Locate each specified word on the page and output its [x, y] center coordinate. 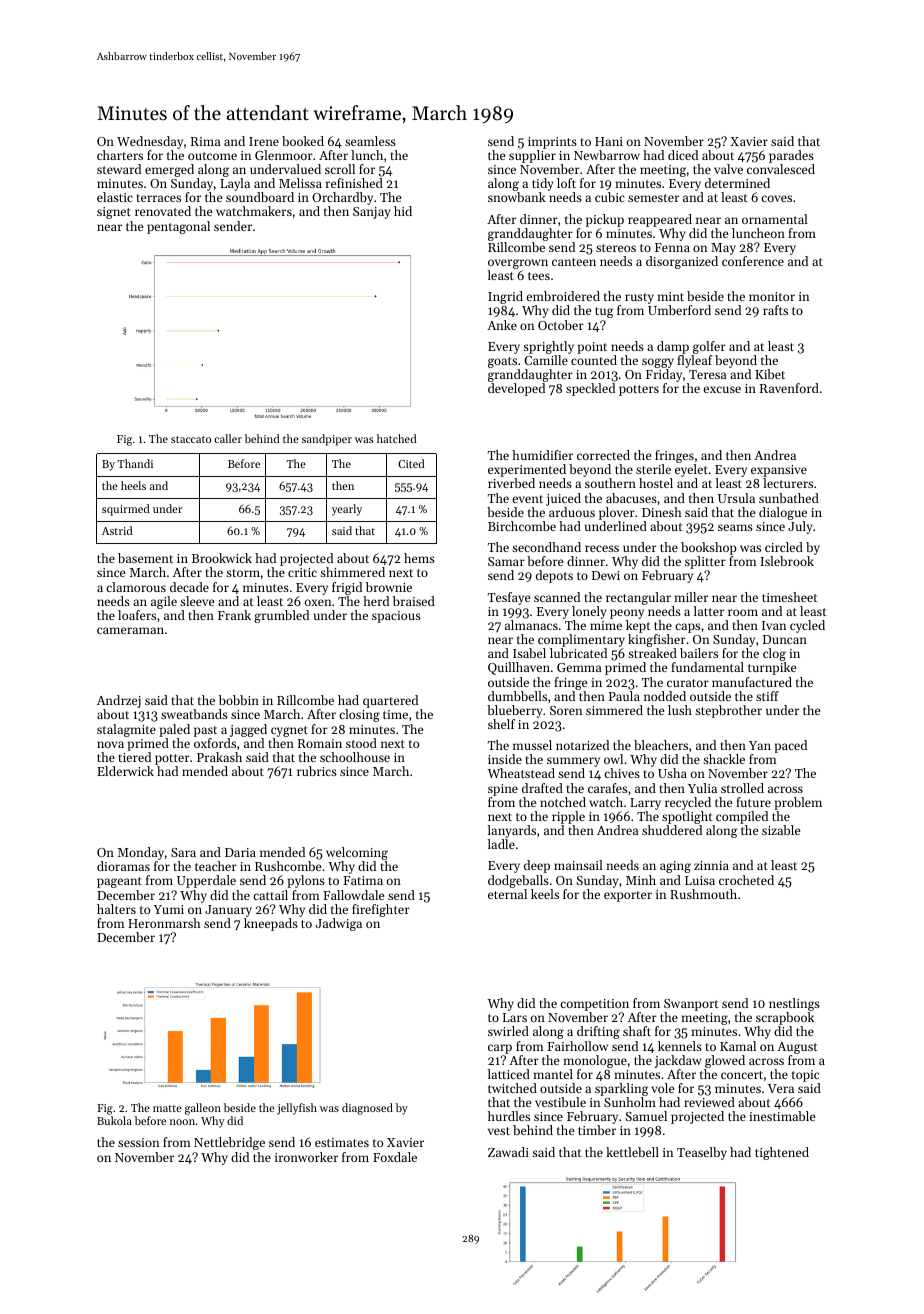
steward [119, 169]
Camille [546, 360]
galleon [203, 1109]
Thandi [135, 463]
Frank [234, 615]
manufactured [752, 682]
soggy [658, 363]
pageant [119, 882]
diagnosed [367, 1109]
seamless [370, 141]
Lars [515, 1017]
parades [791, 156]
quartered [390, 701]
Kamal [738, 1046]
